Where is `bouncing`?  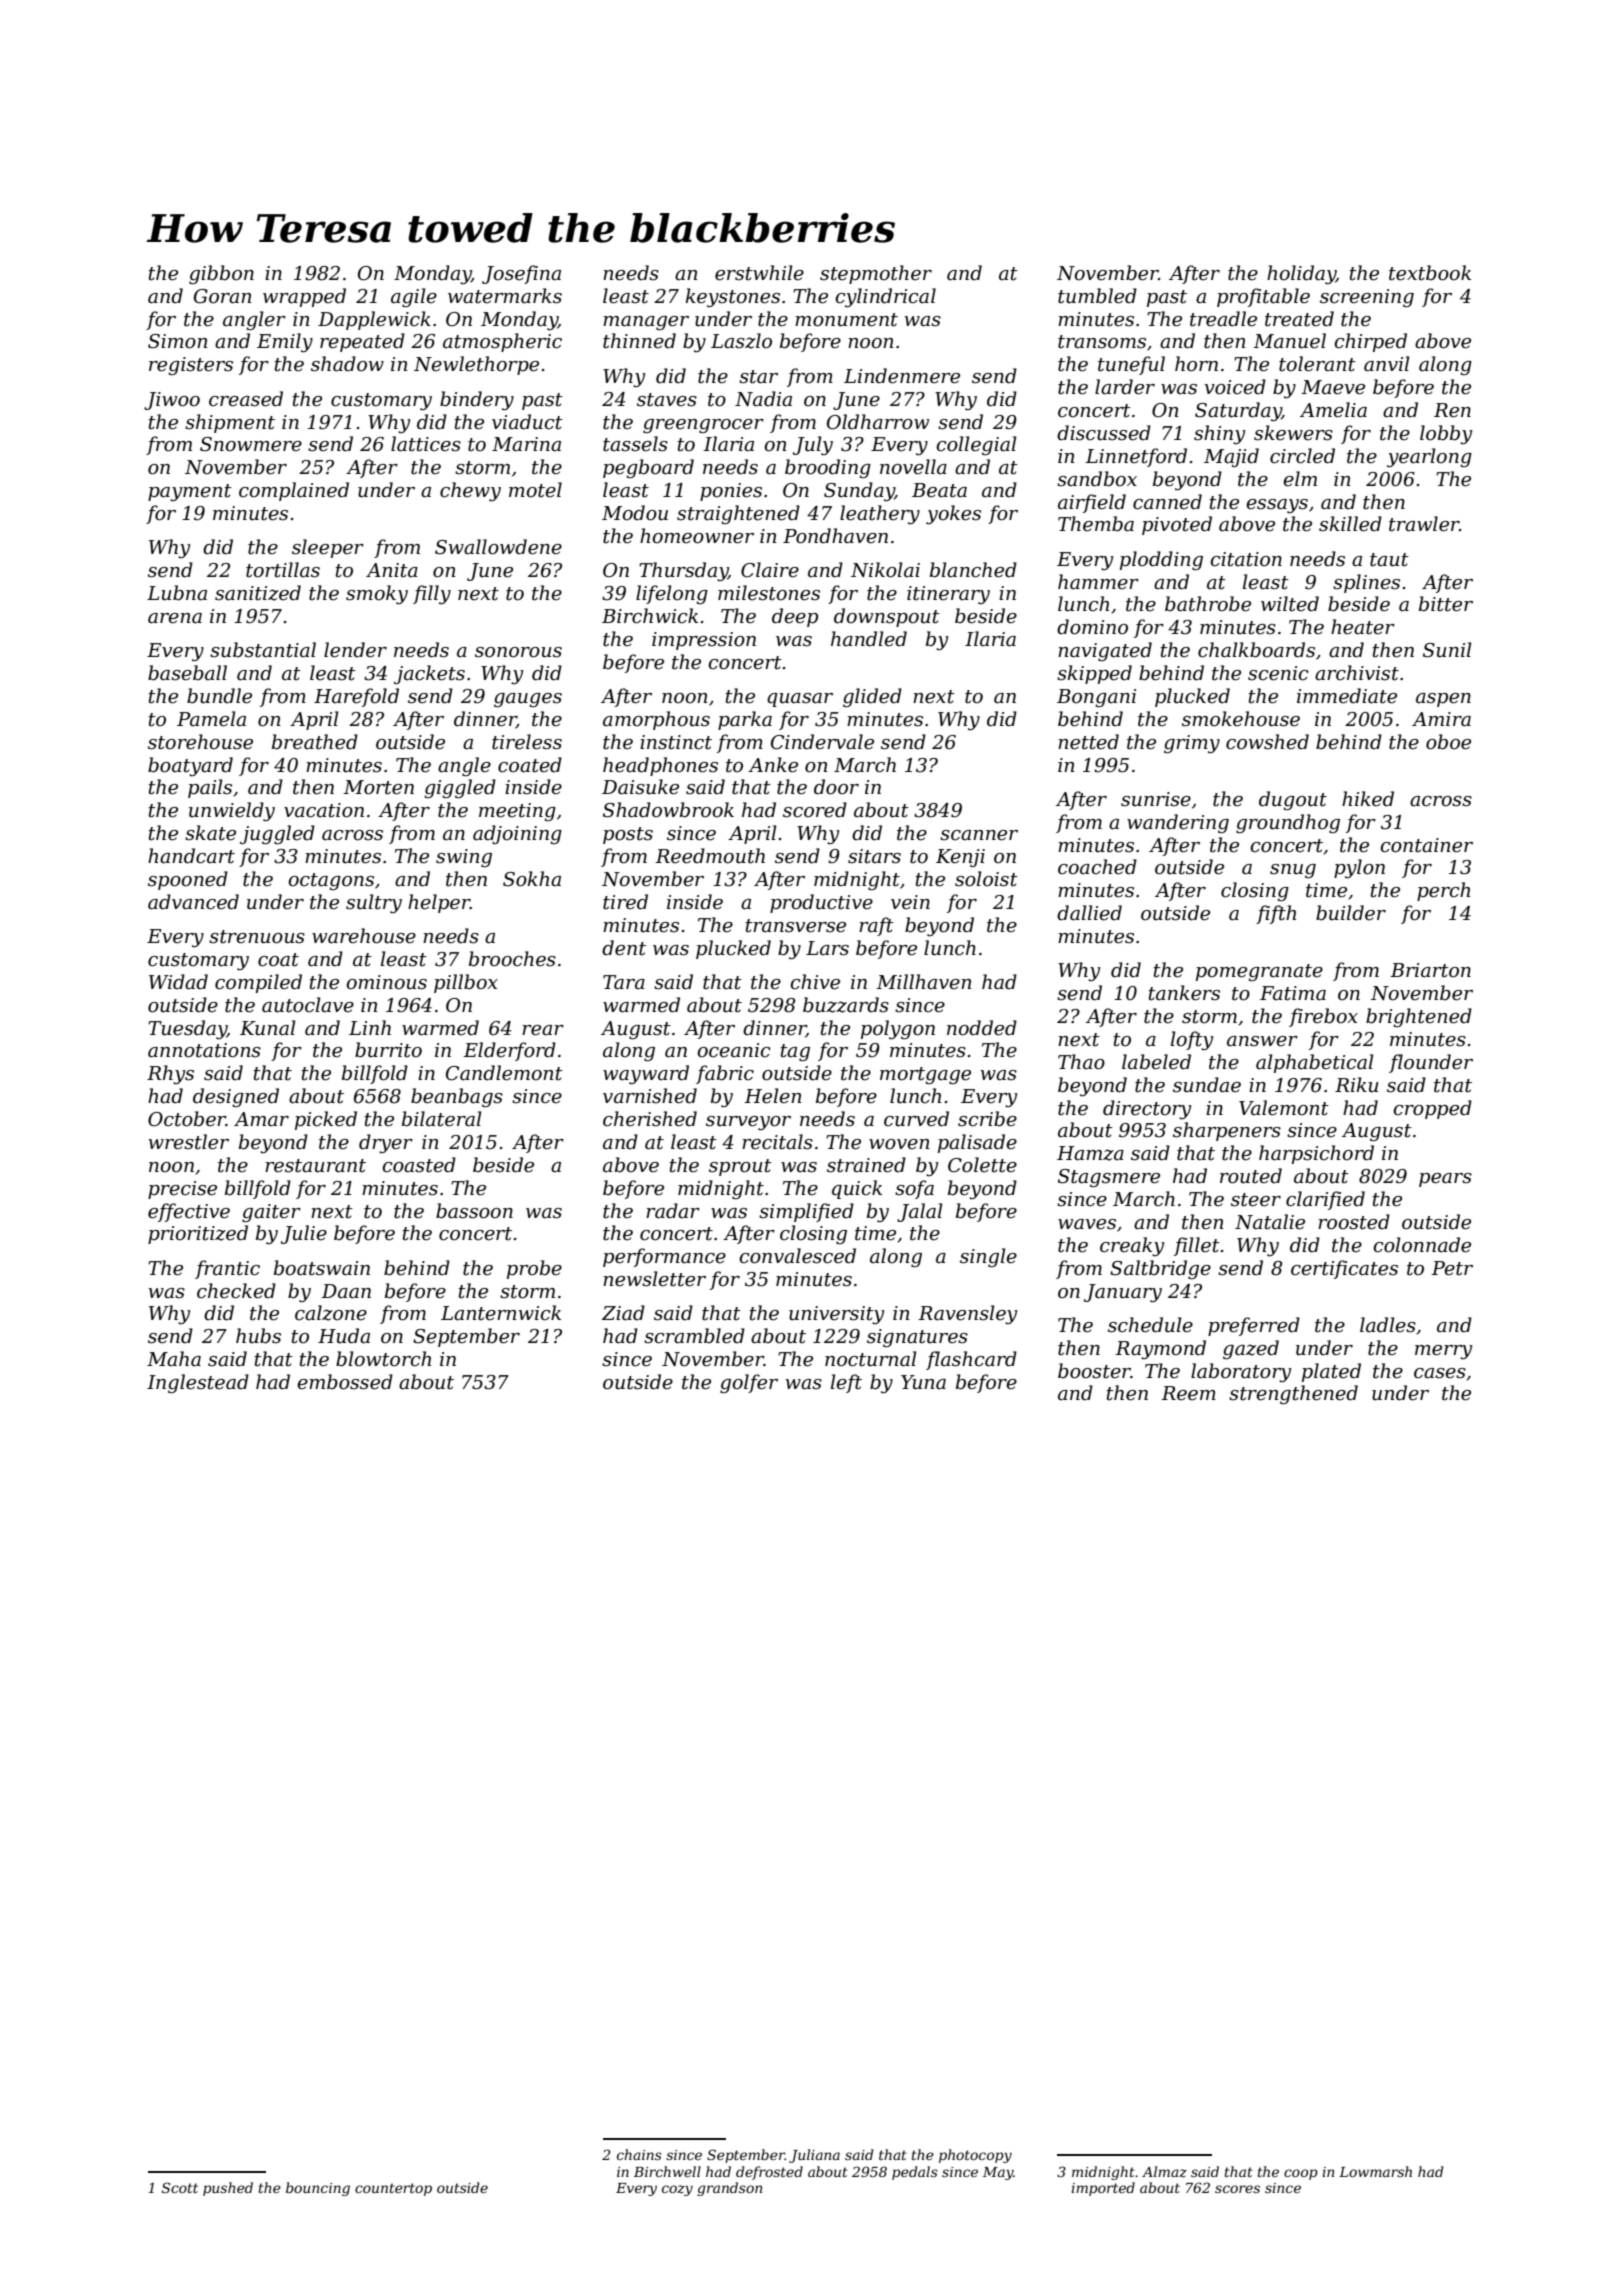 bouncing is located at coordinates (318, 2189).
